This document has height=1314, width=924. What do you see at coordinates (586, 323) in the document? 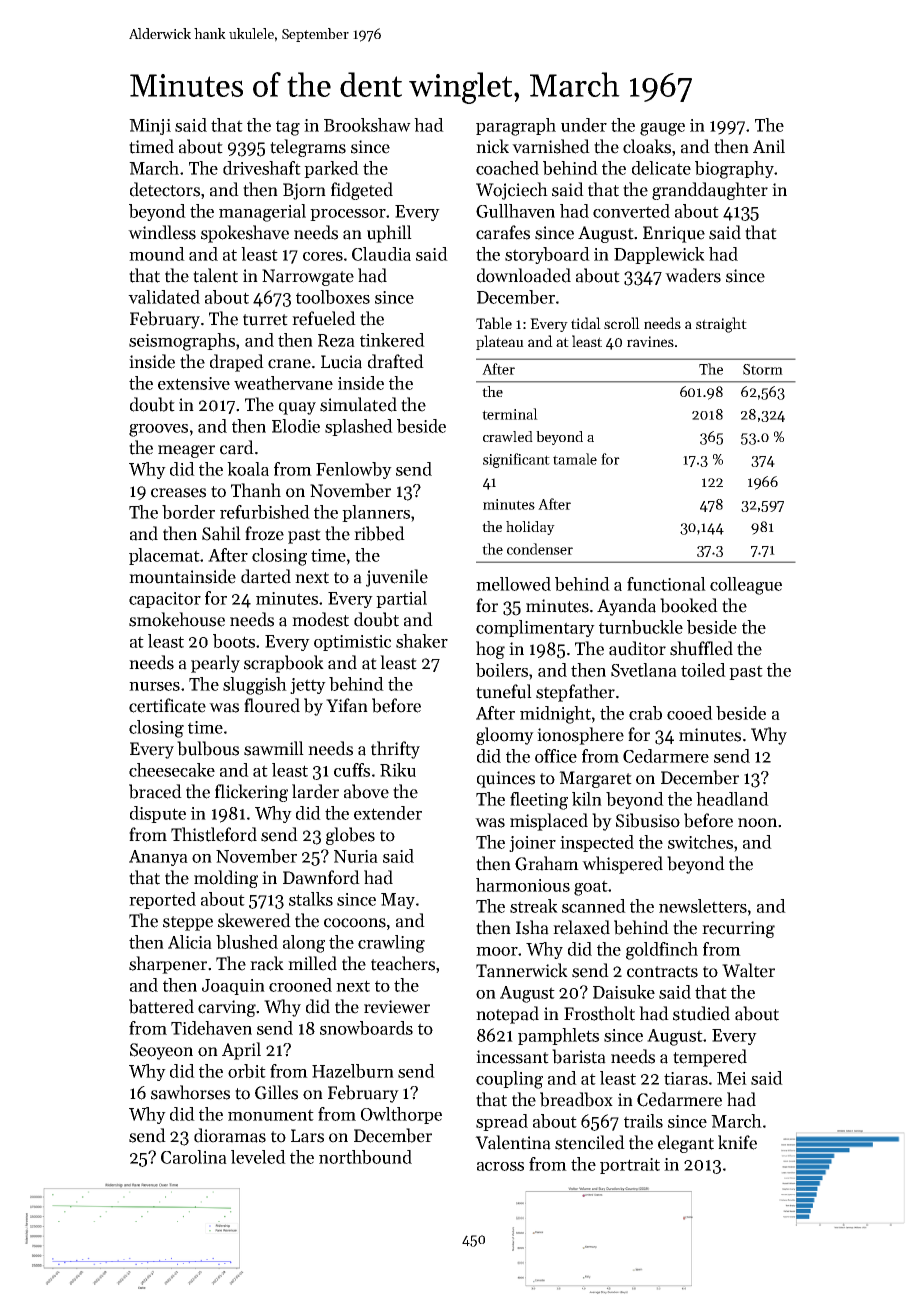
I see `tidal` at bounding box center [586, 323].
